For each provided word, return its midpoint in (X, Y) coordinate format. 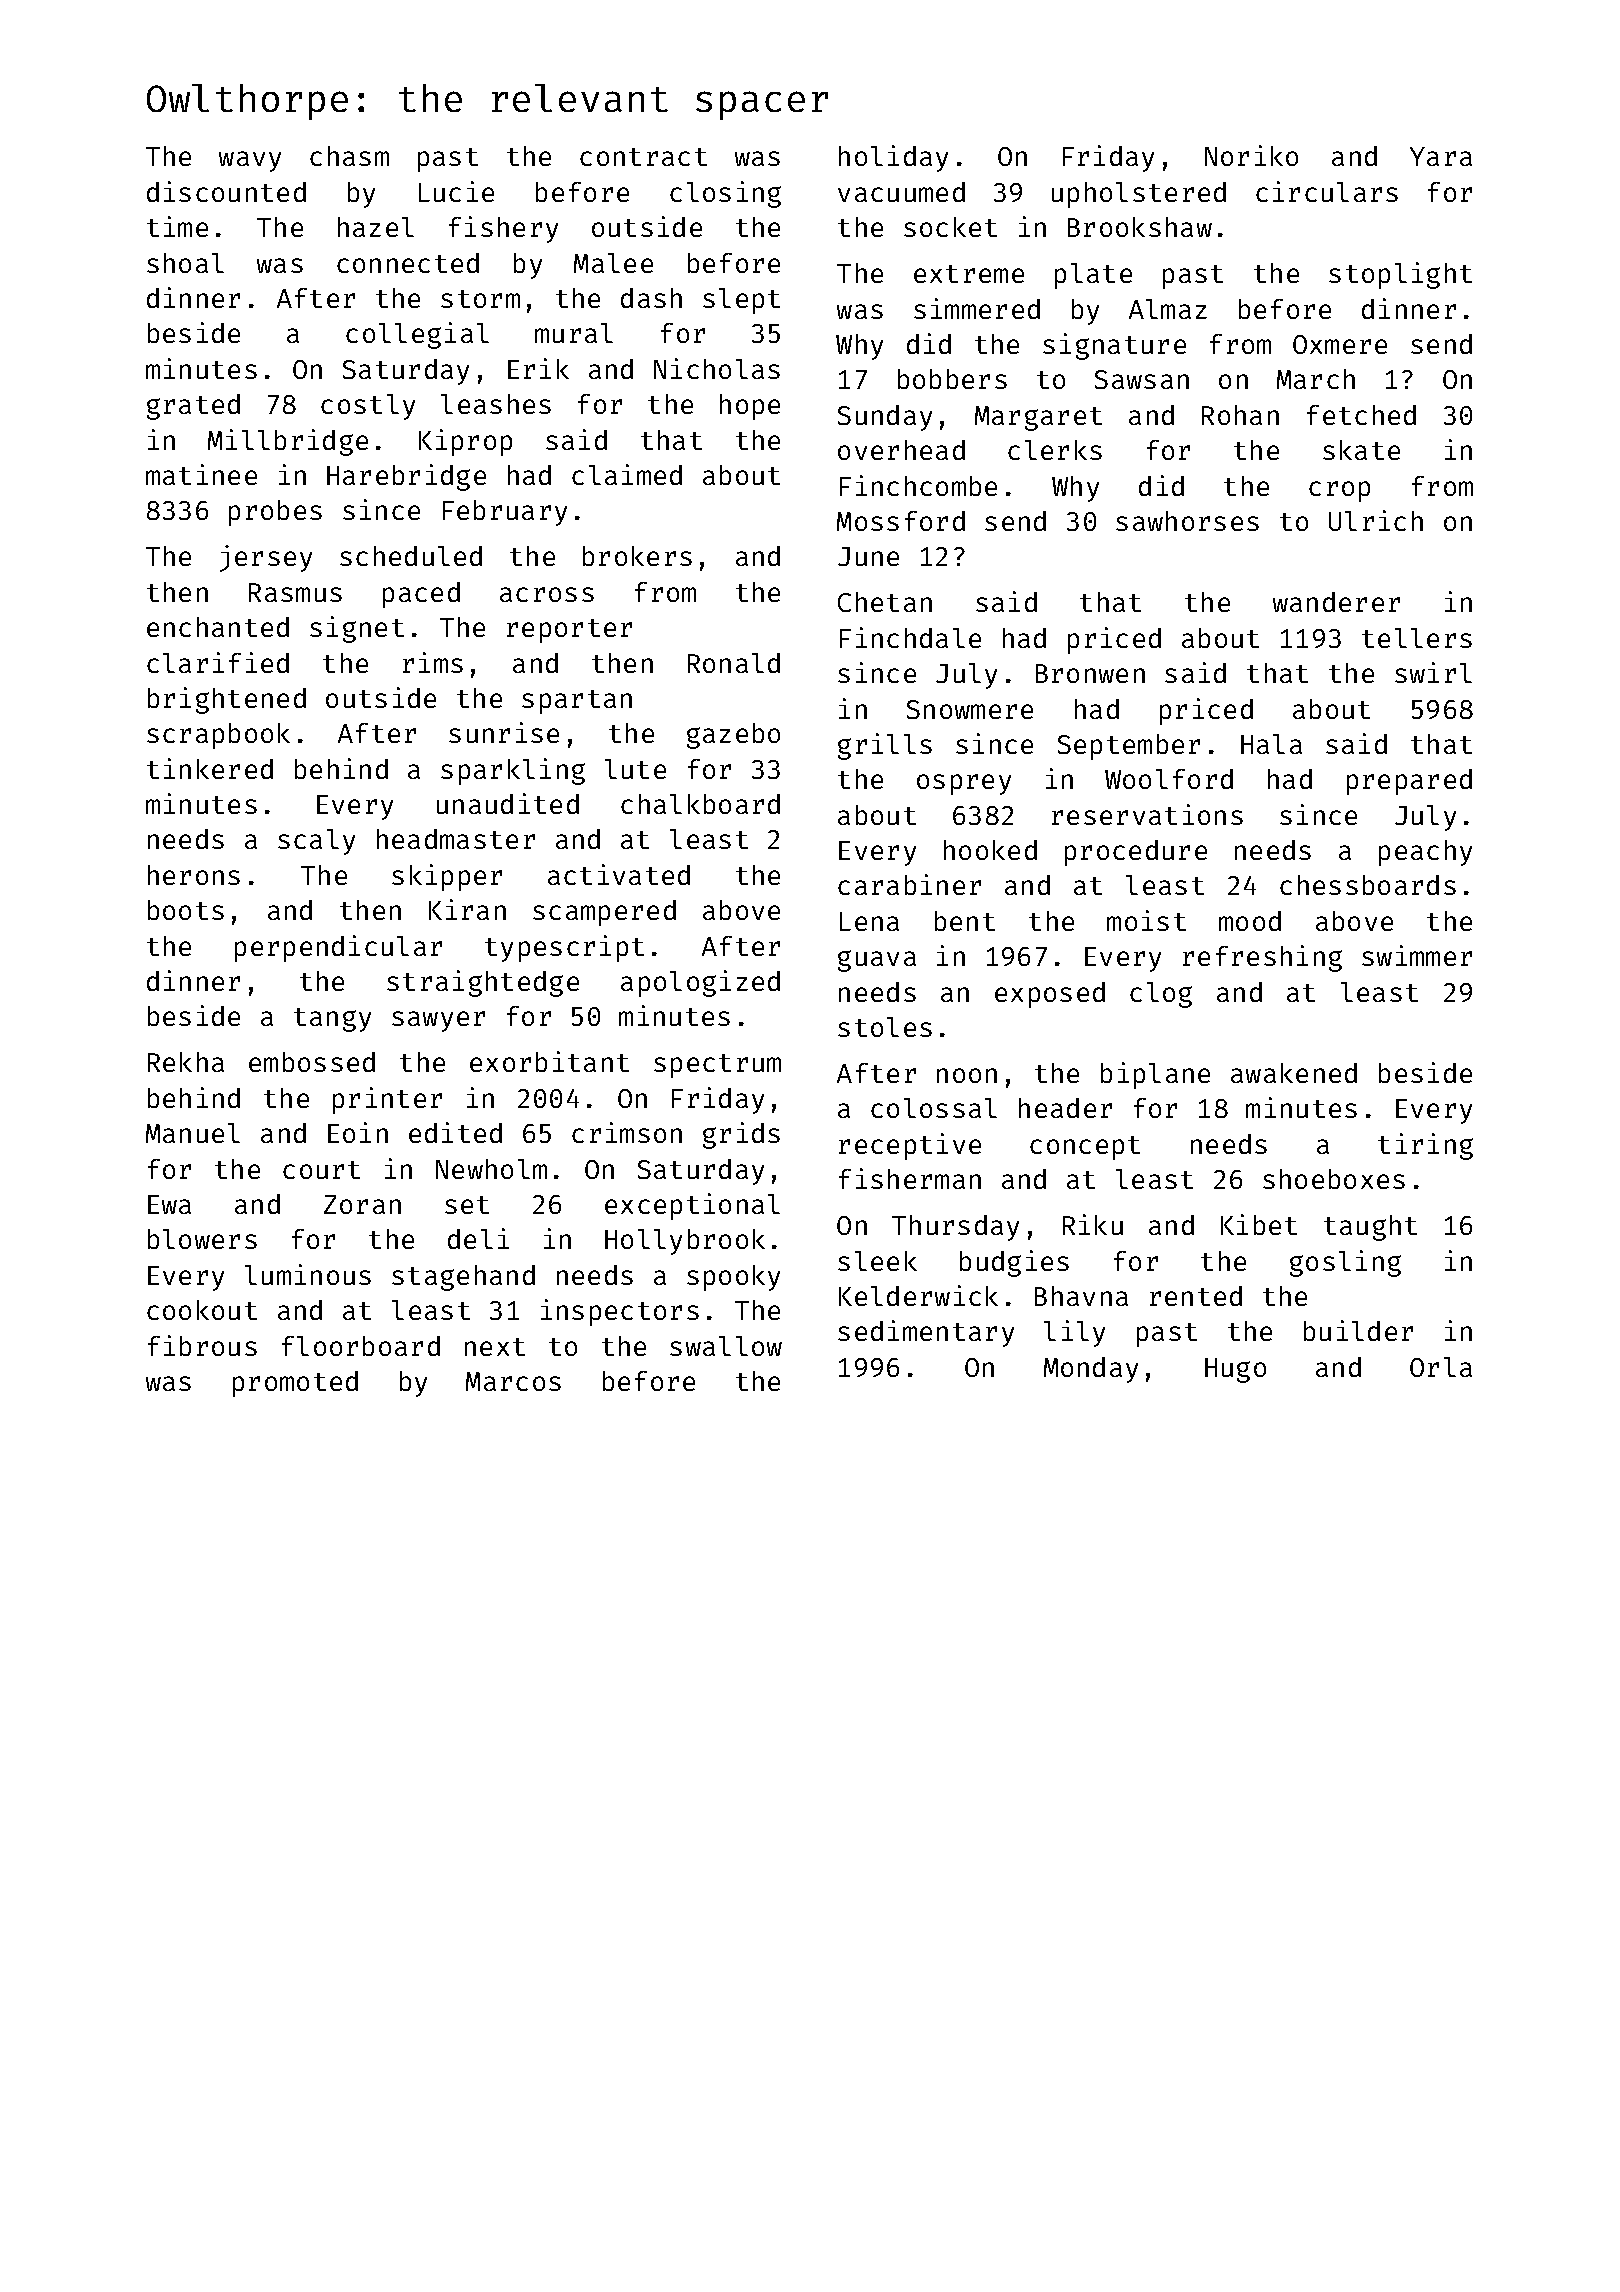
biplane (1155, 1075)
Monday (1091, 1370)
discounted (226, 191)
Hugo (1235, 1370)
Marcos (513, 1381)
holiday (893, 158)
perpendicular (338, 948)
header (1065, 1108)
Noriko (1251, 155)
